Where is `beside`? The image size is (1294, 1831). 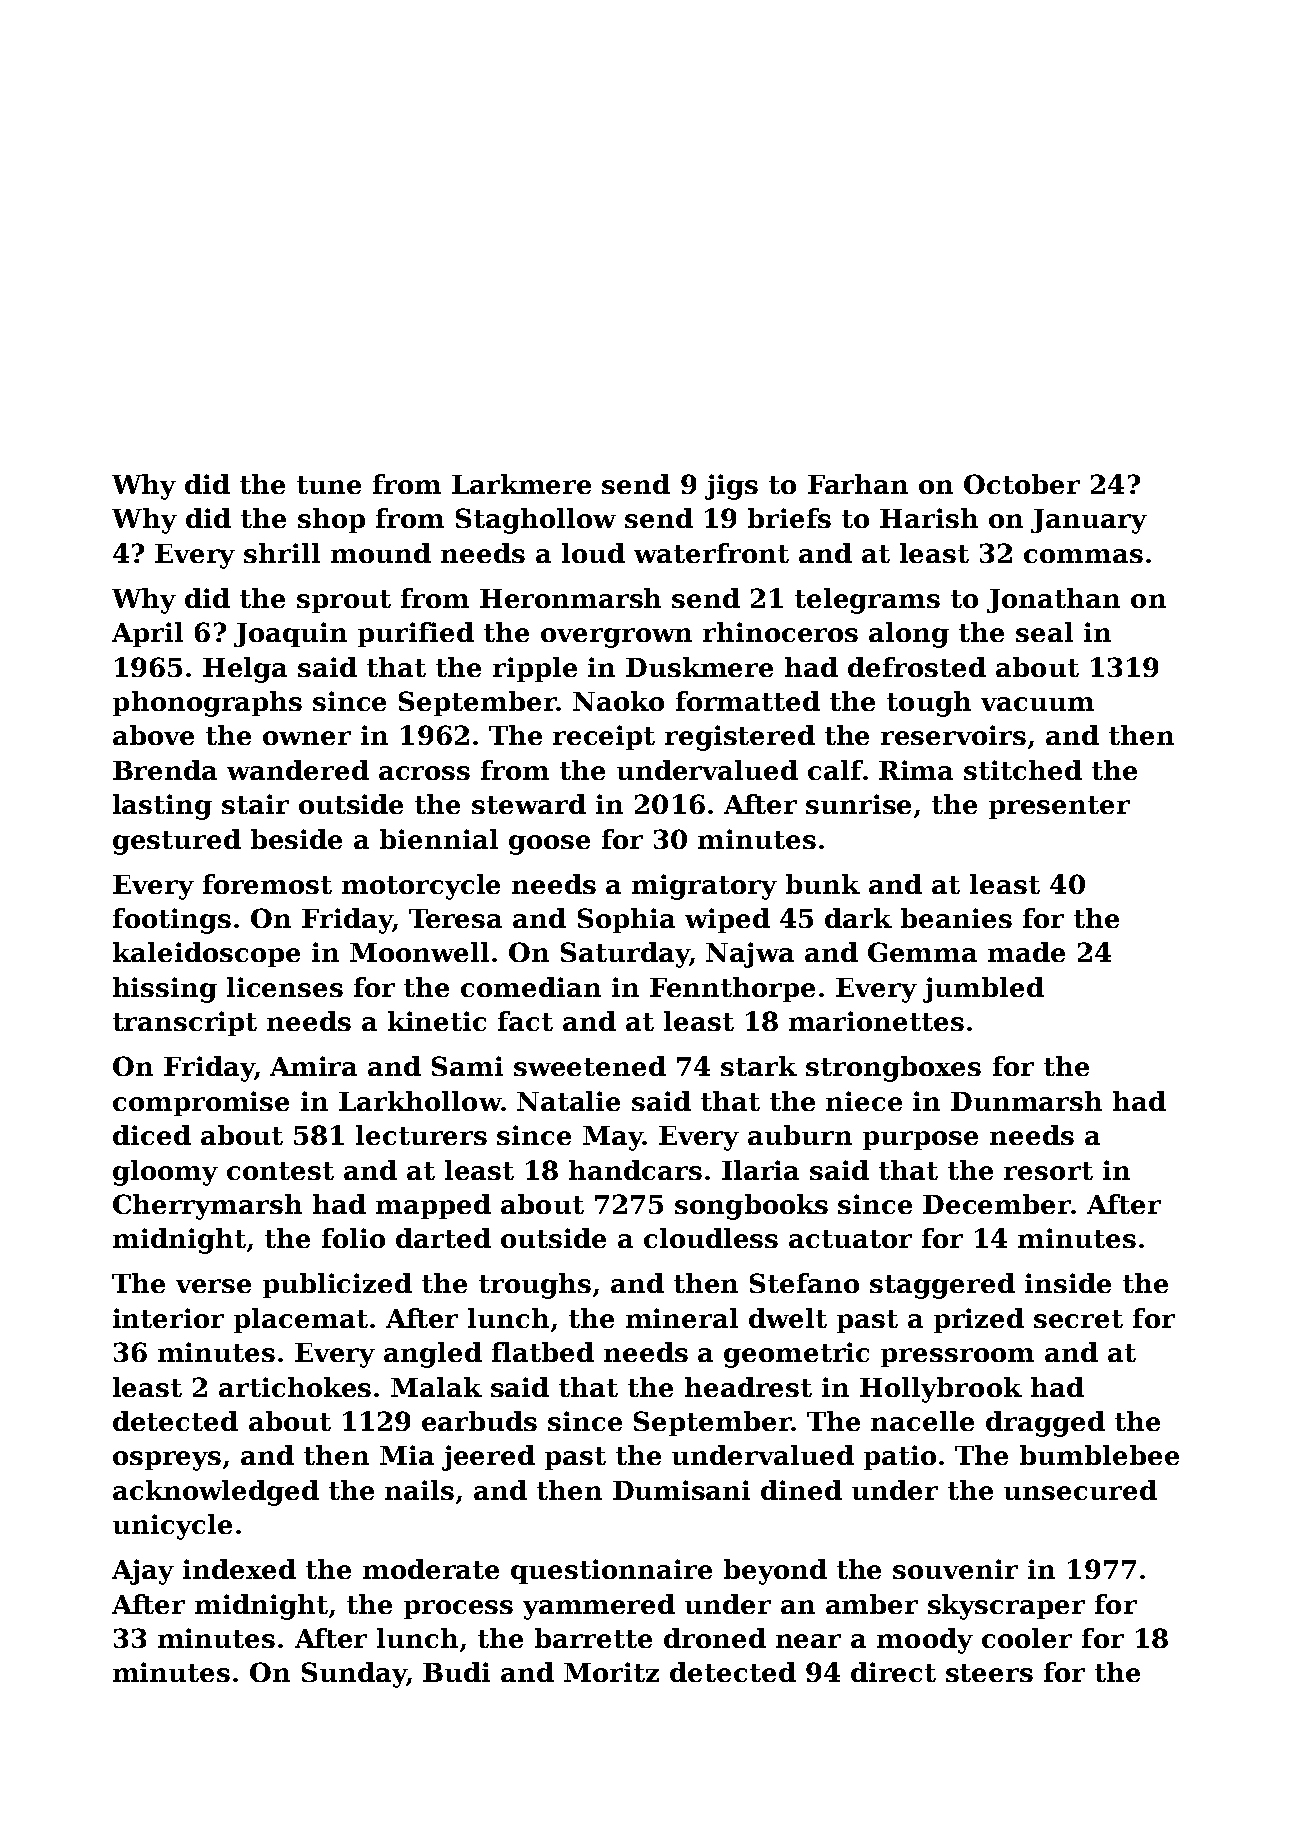 beside is located at coordinates (296, 839).
